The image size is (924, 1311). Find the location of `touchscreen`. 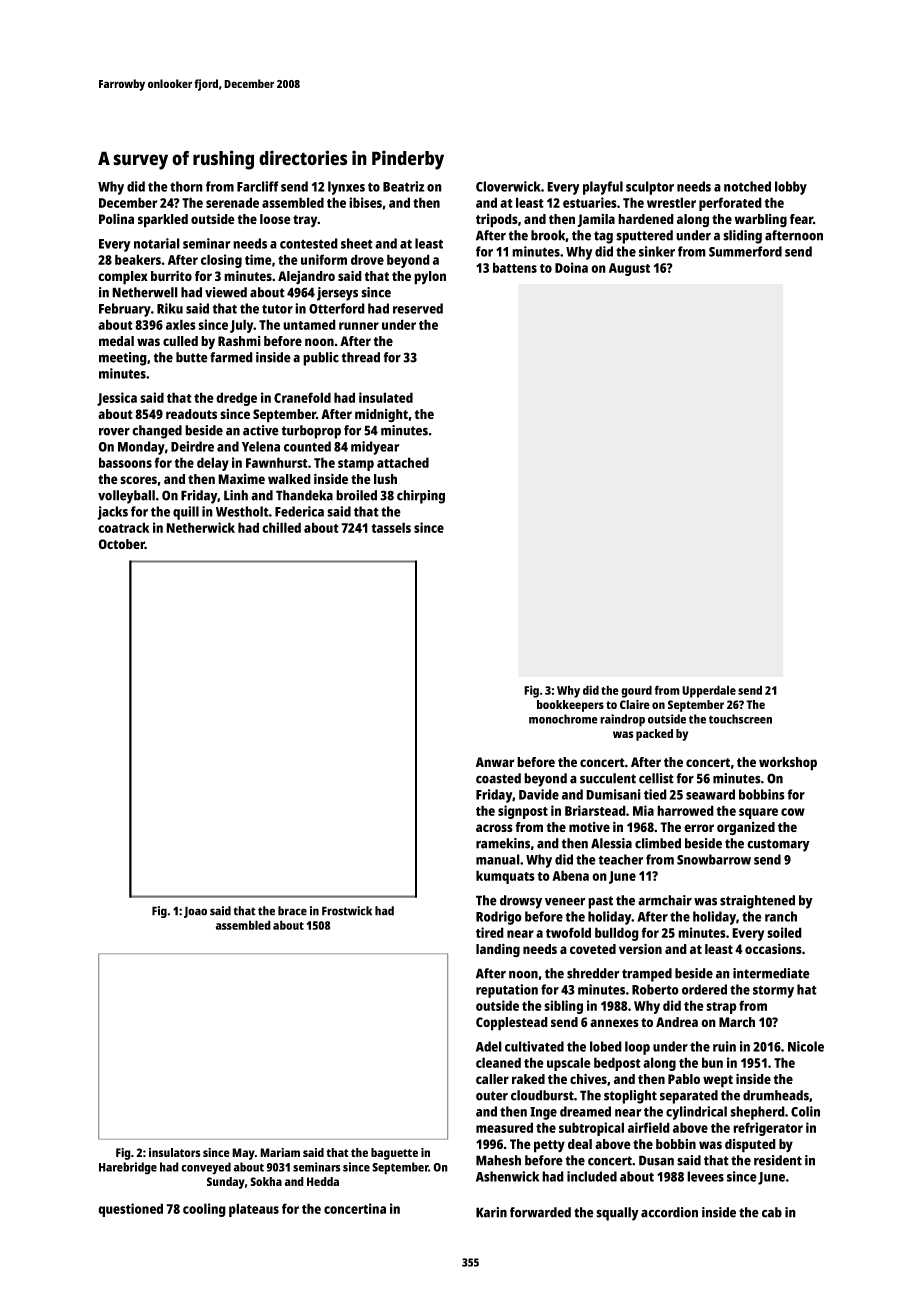

touchscreen is located at coordinates (740, 719).
